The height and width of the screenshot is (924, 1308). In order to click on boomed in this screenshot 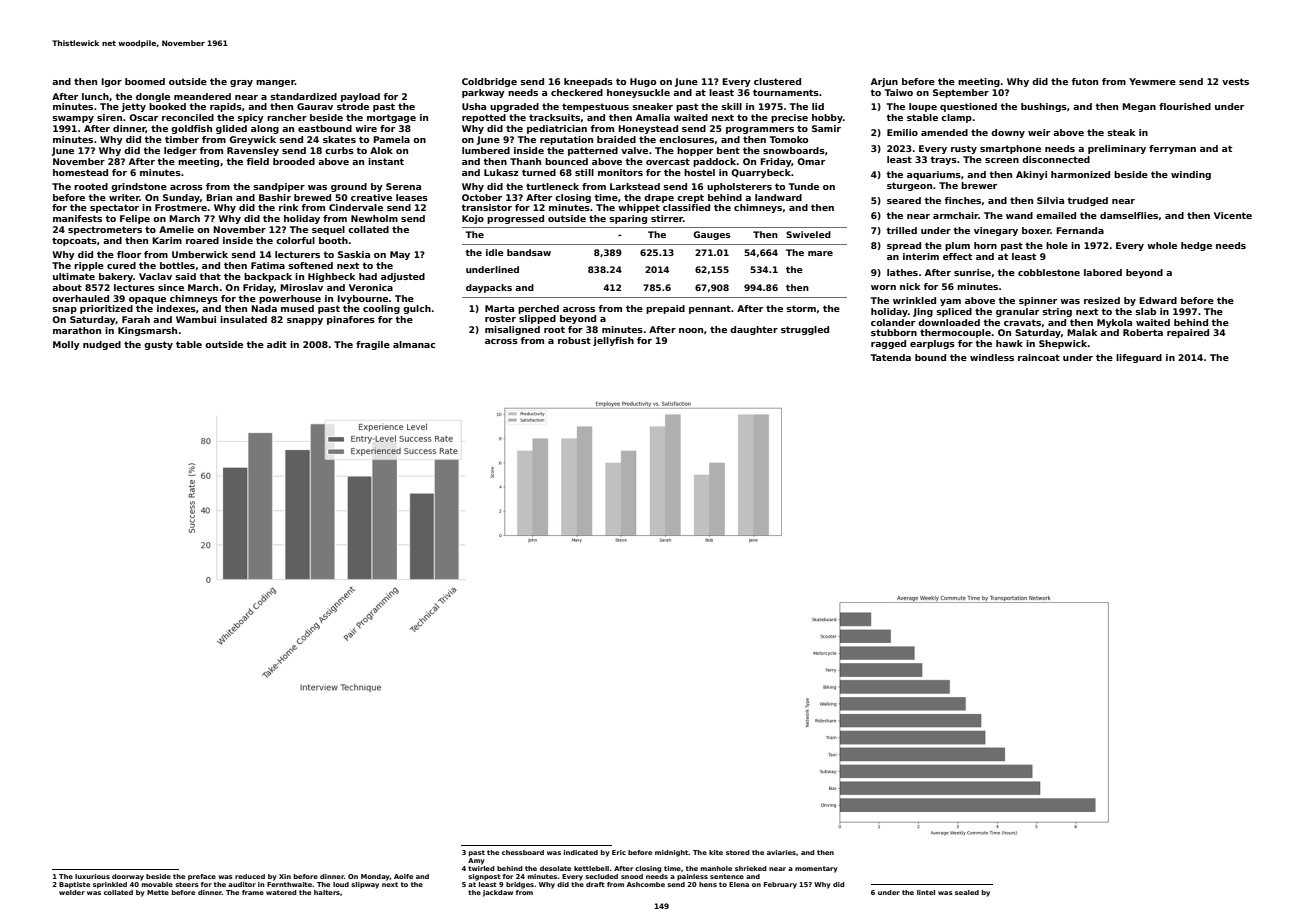, I will do `click(145, 81)`.
